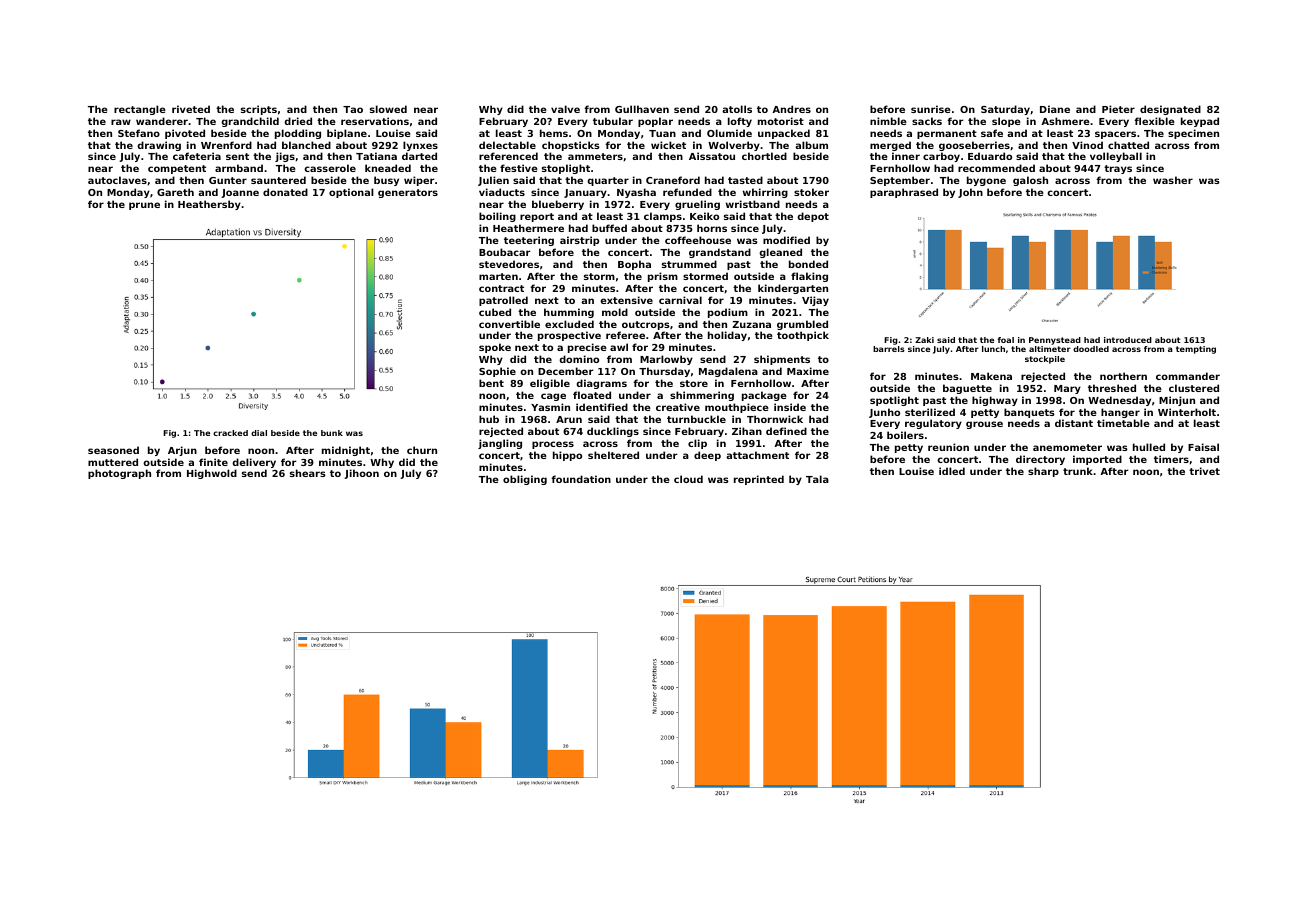  I want to click on idled, so click(952, 471).
